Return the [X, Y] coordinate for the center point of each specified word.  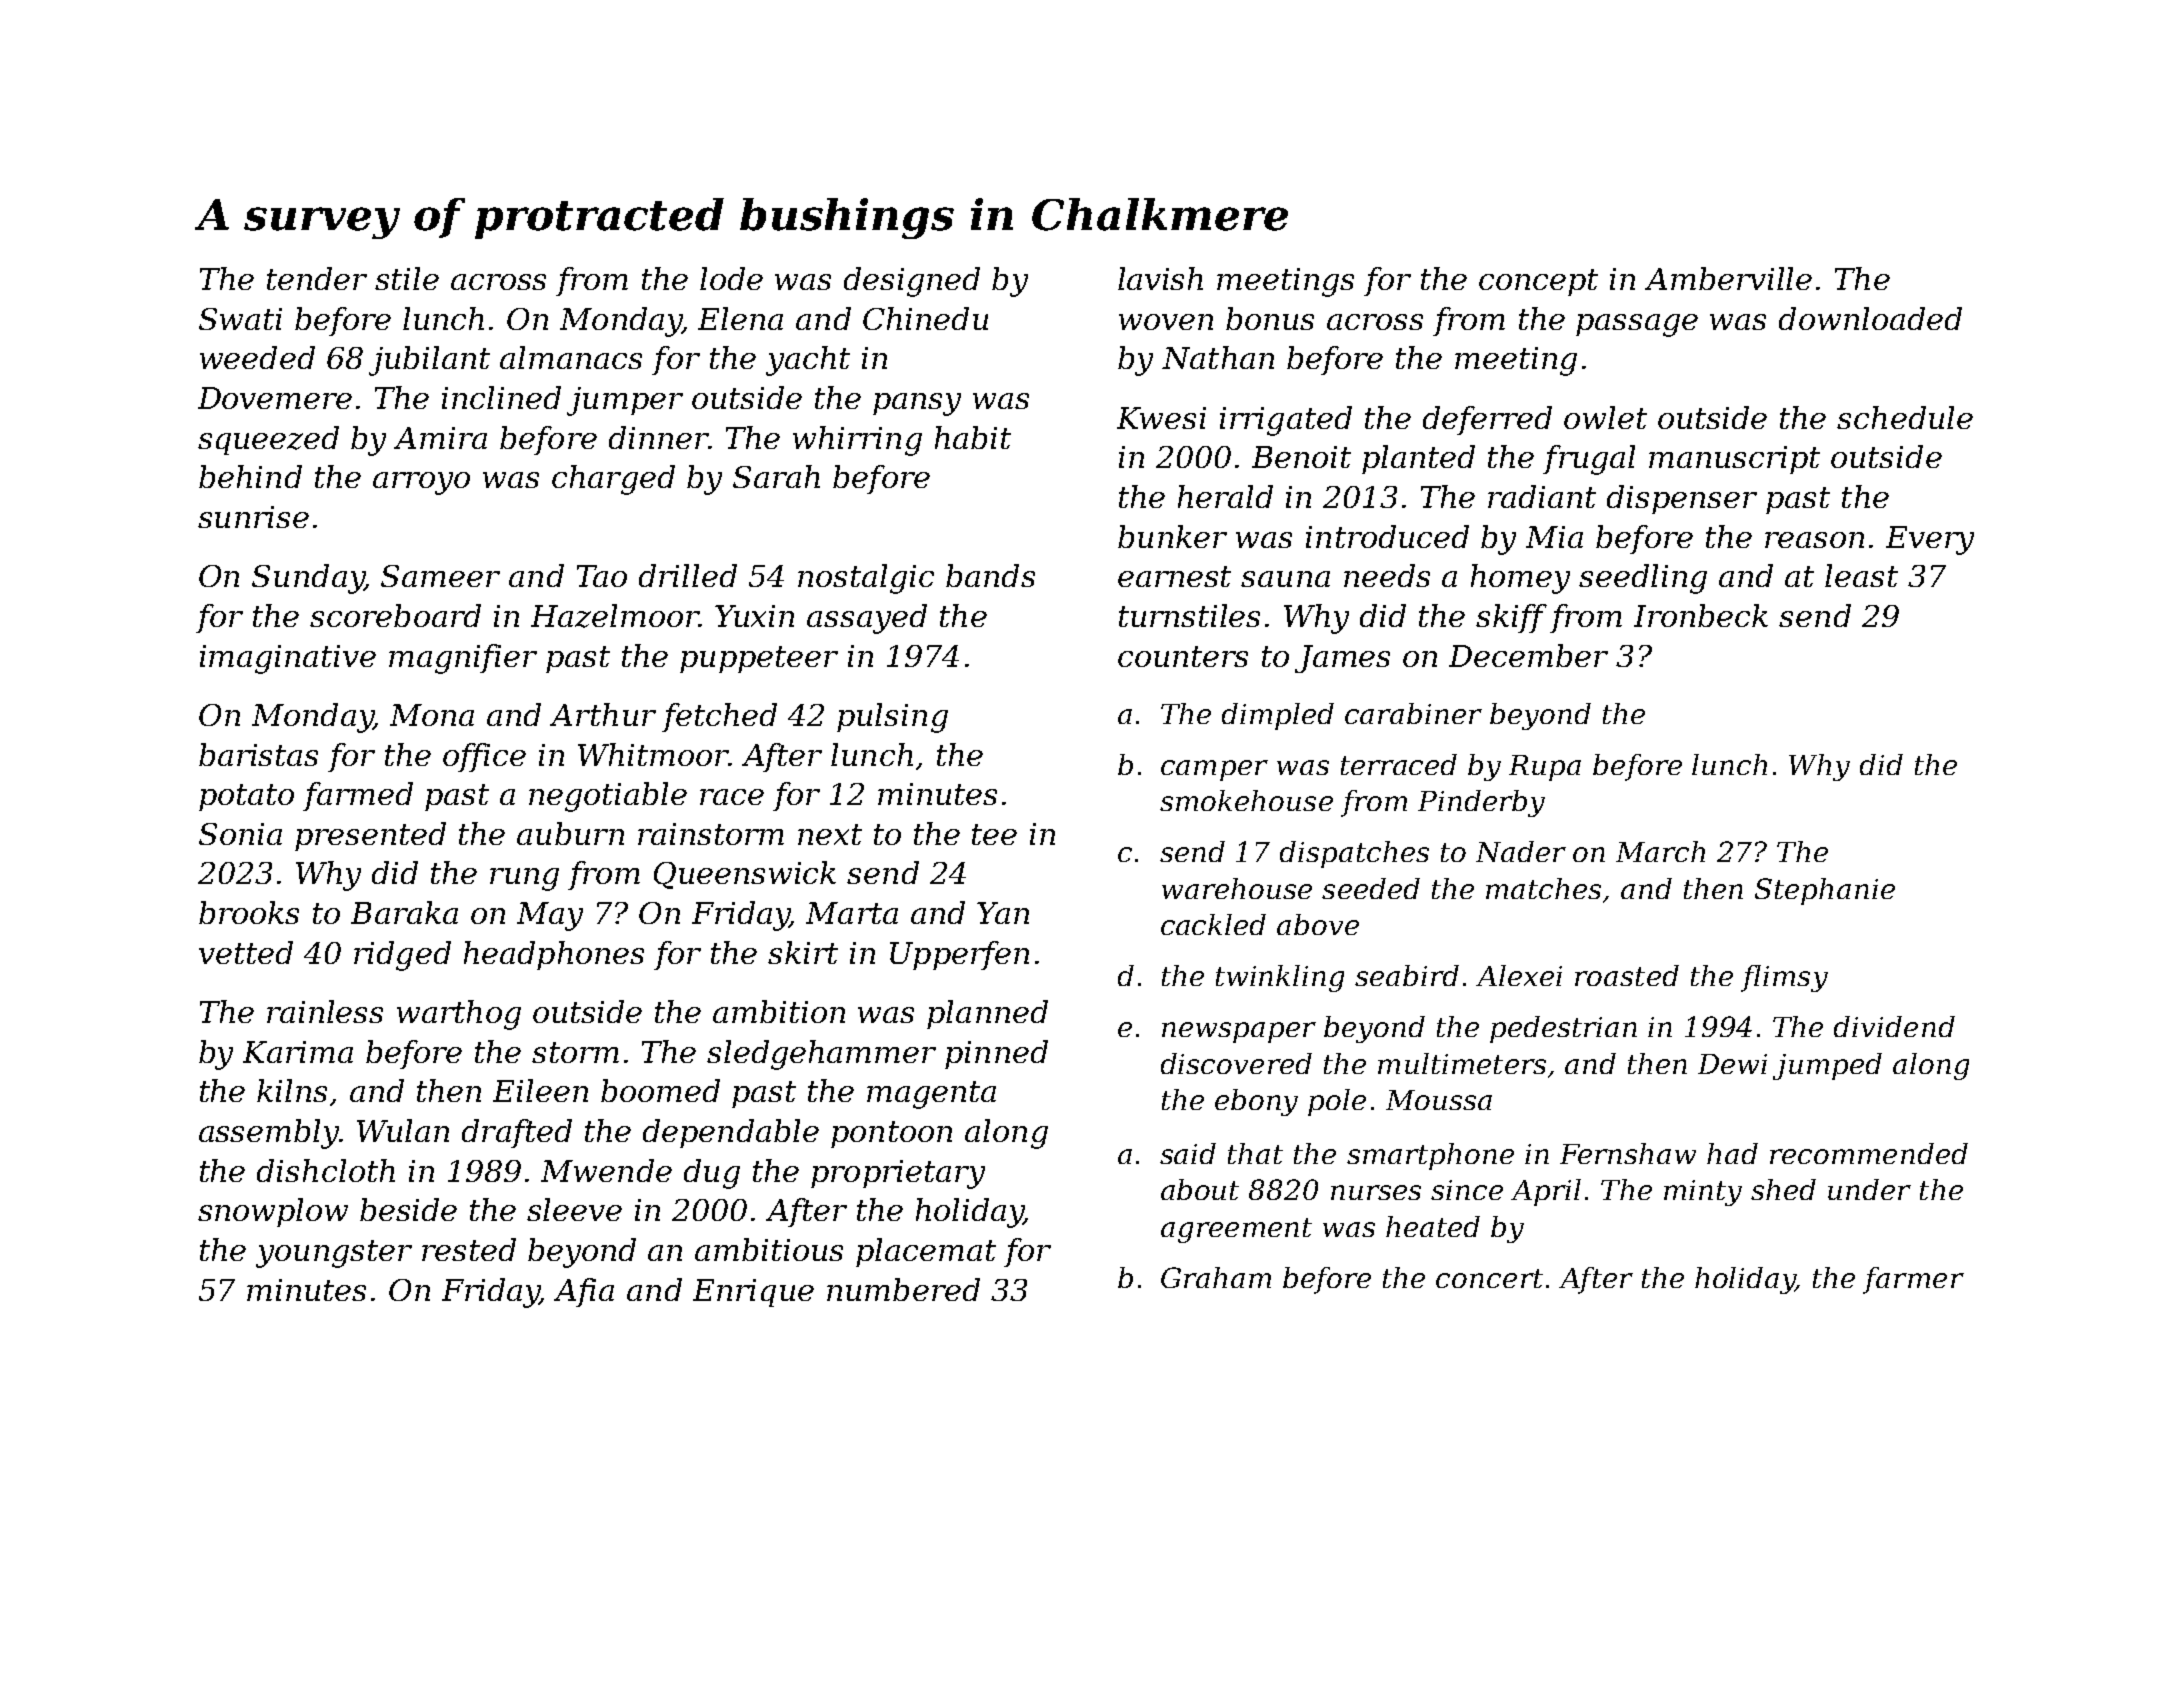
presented [370, 836]
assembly [269, 1134]
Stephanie [1825, 891]
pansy [917, 404]
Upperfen [959, 955]
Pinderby [1481, 803]
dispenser [1682, 499]
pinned [996, 1054]
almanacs [571, 357]
